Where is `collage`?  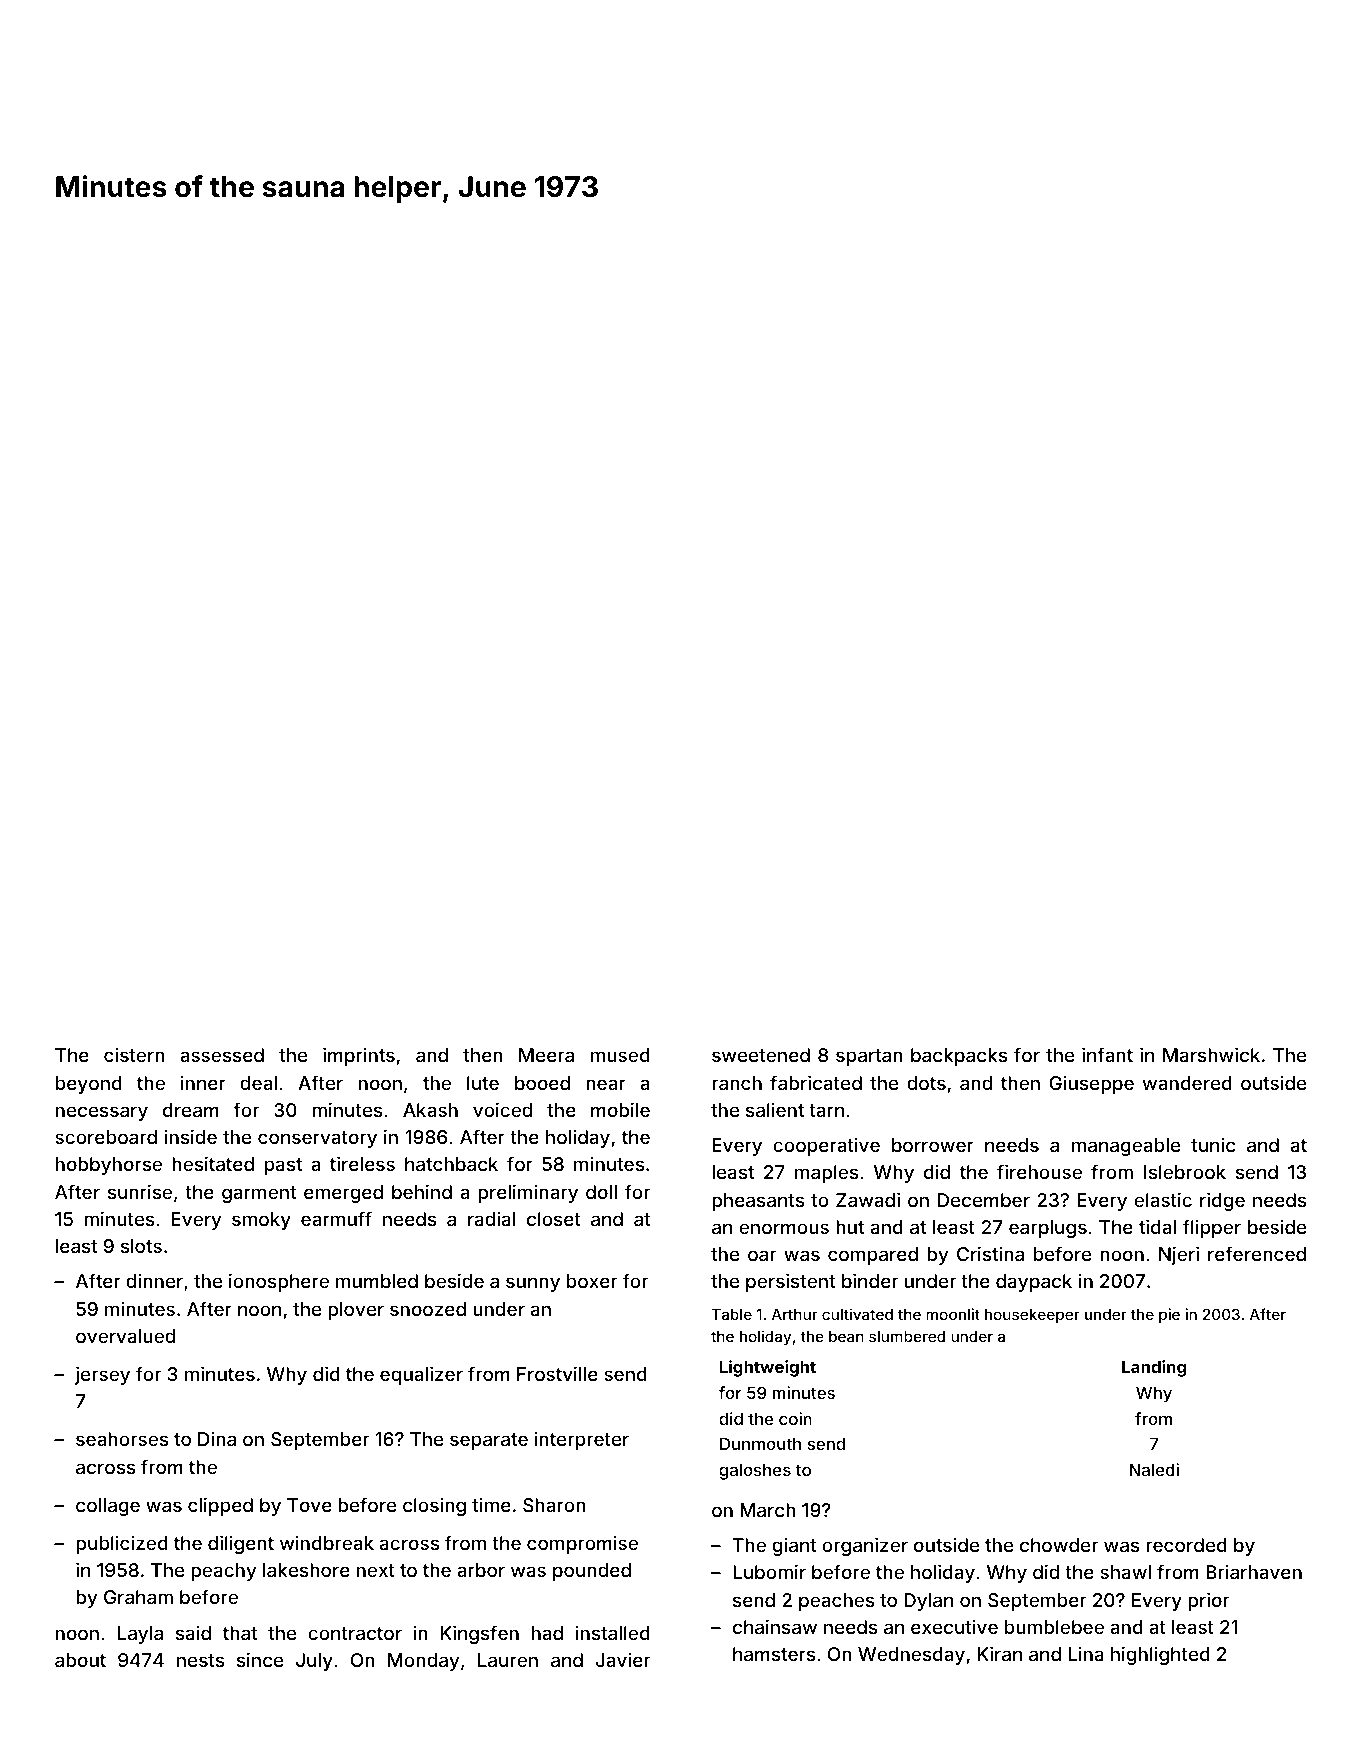
collage is located at coordinates (108, 1507).
